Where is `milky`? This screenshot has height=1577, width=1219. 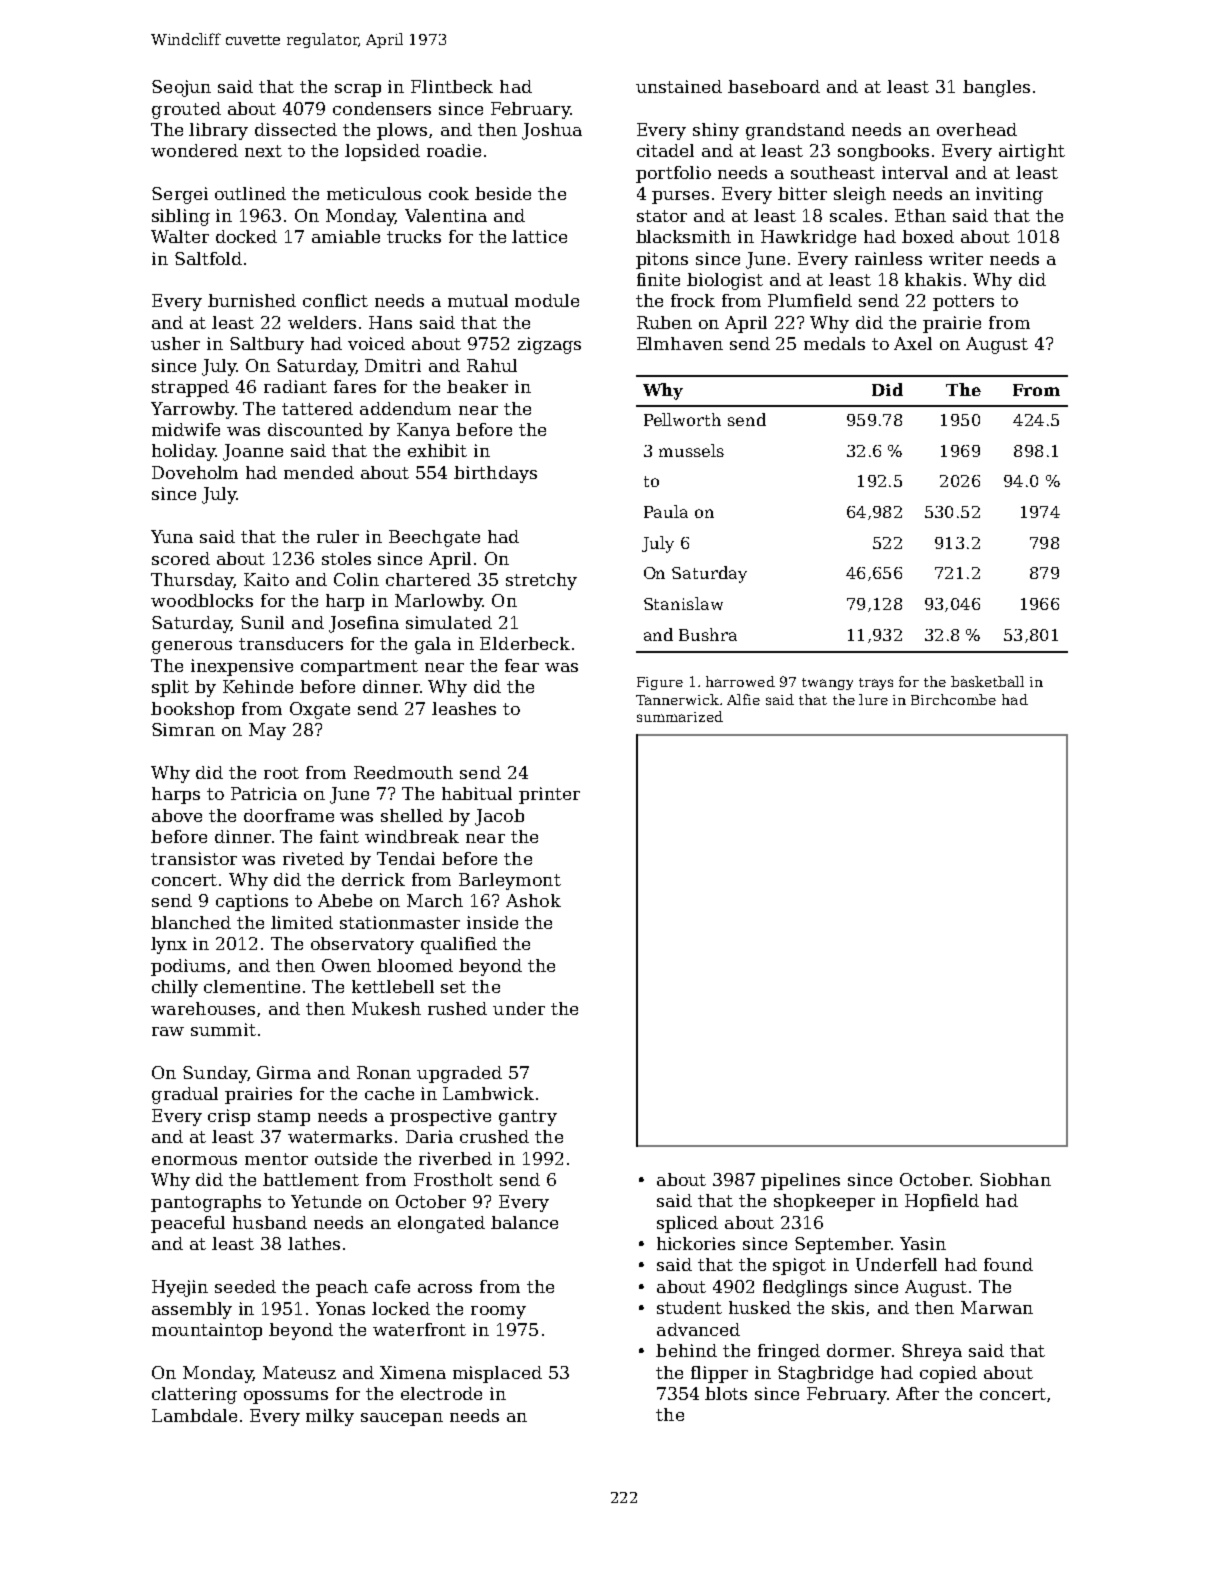 milky is located at coordinates (330, 1417).
